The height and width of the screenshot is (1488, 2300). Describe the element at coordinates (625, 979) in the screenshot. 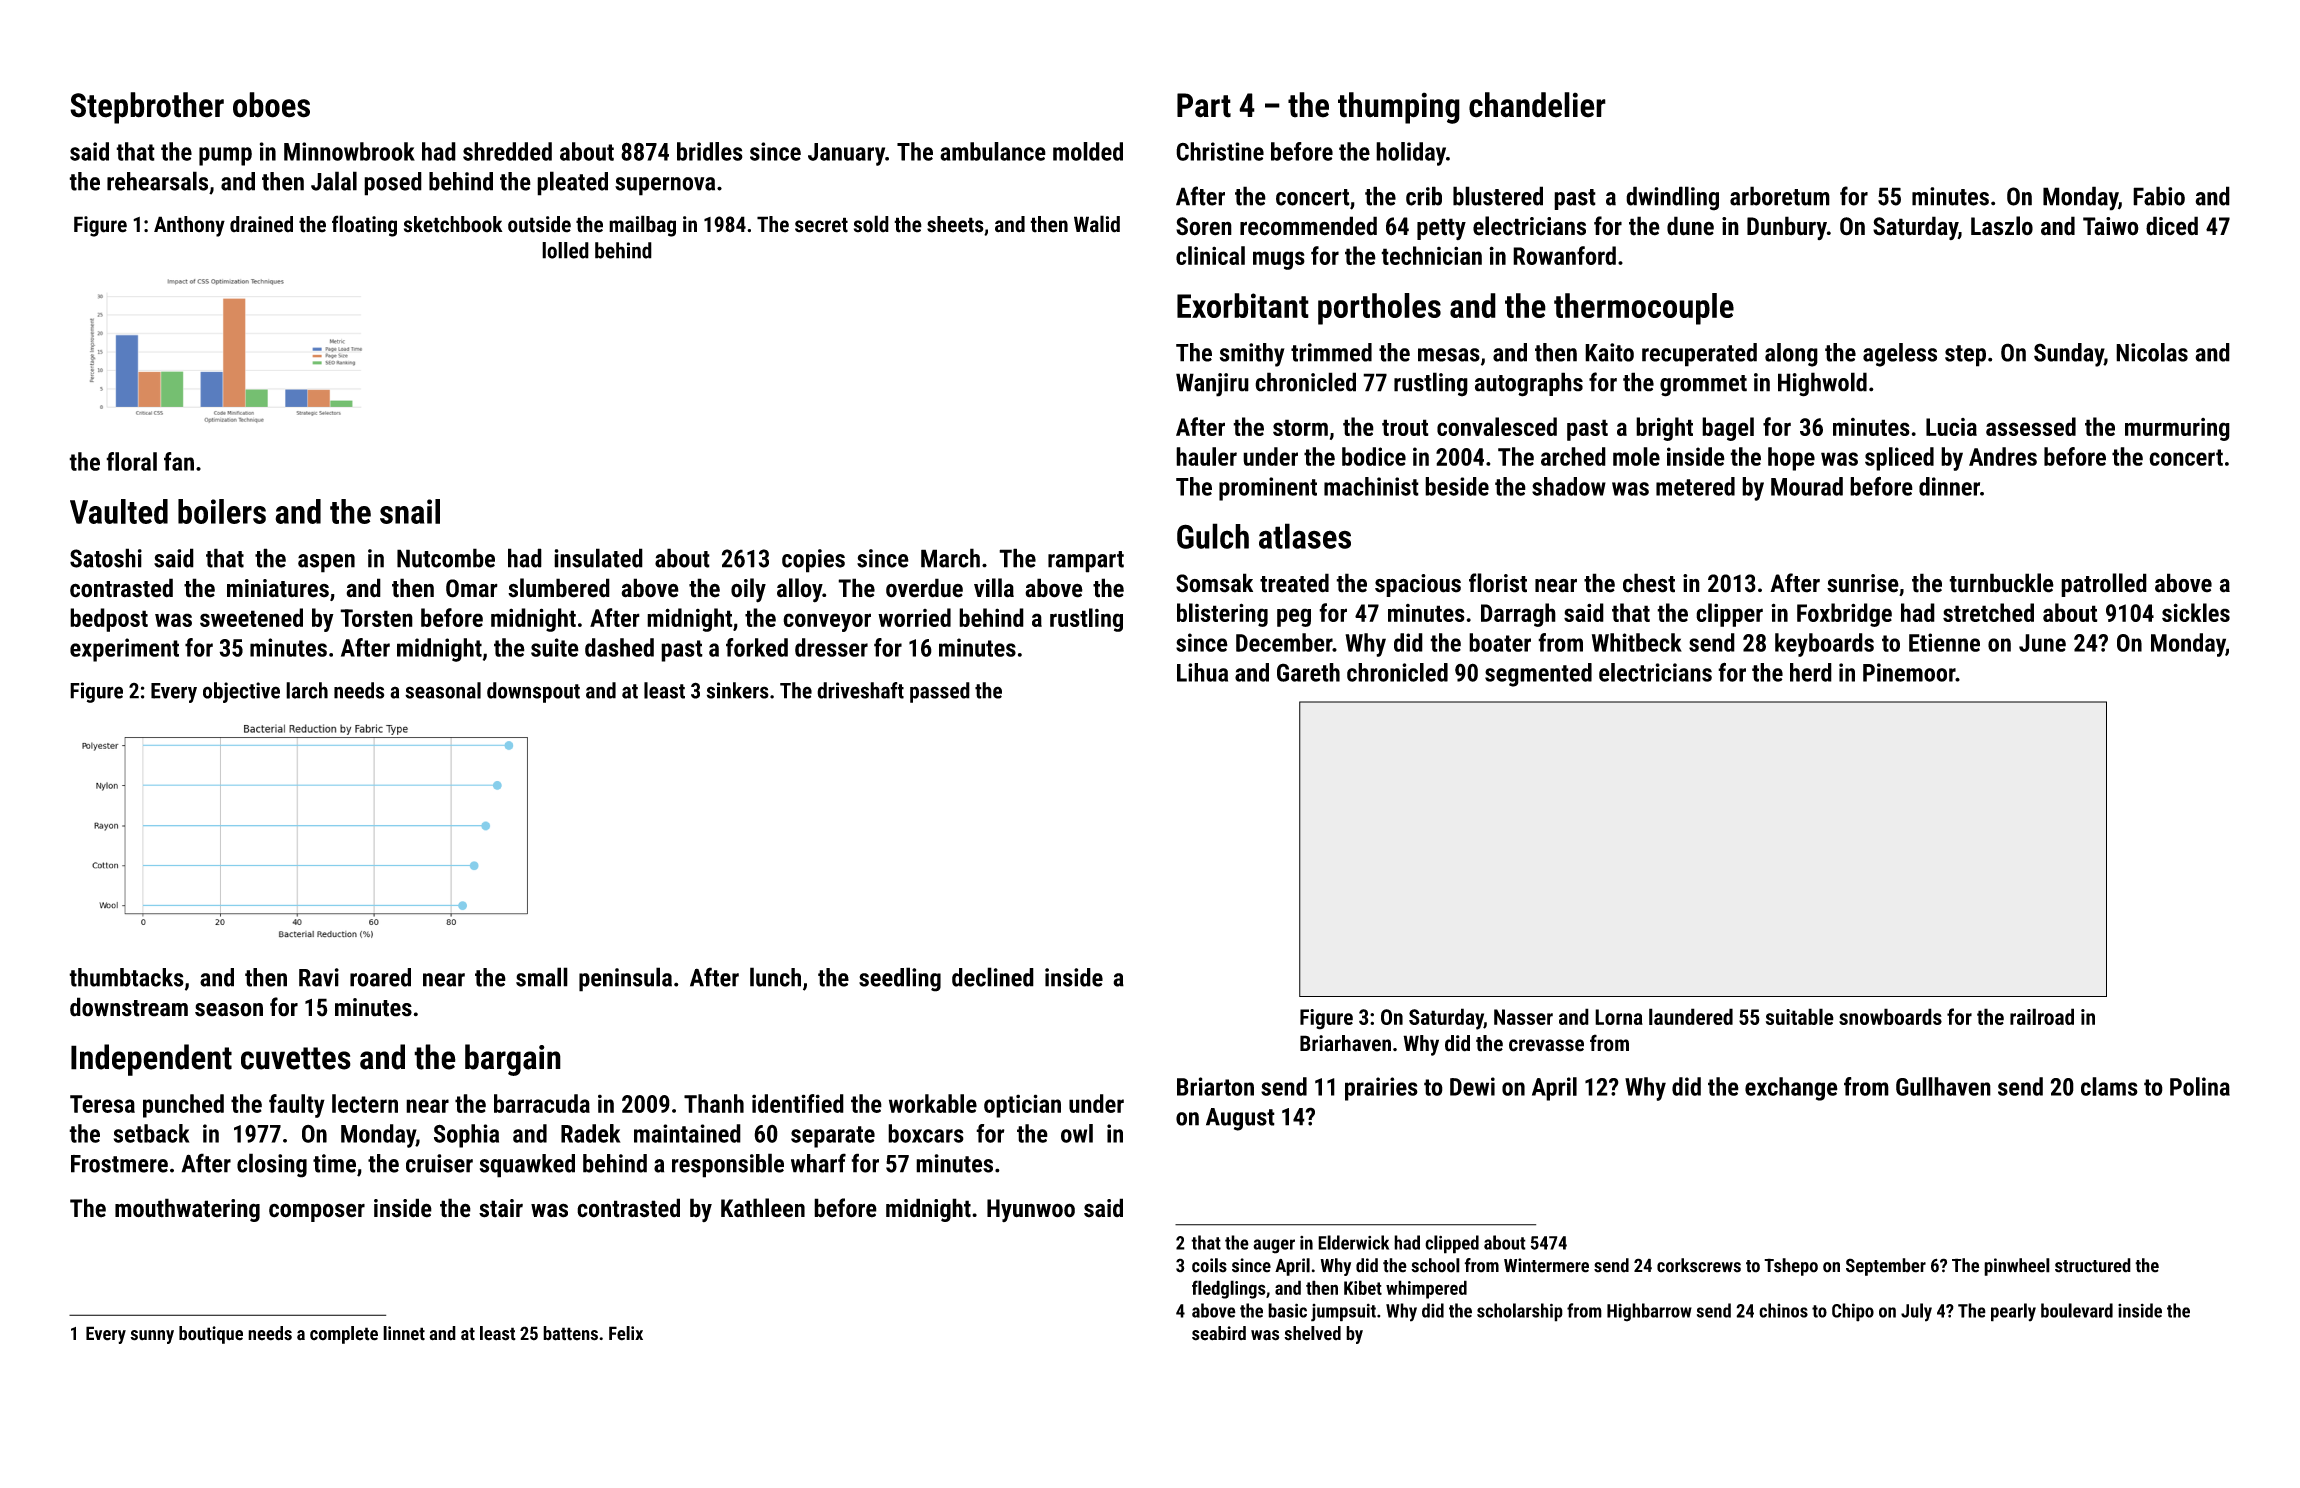

I see `peninsula` at that location.
